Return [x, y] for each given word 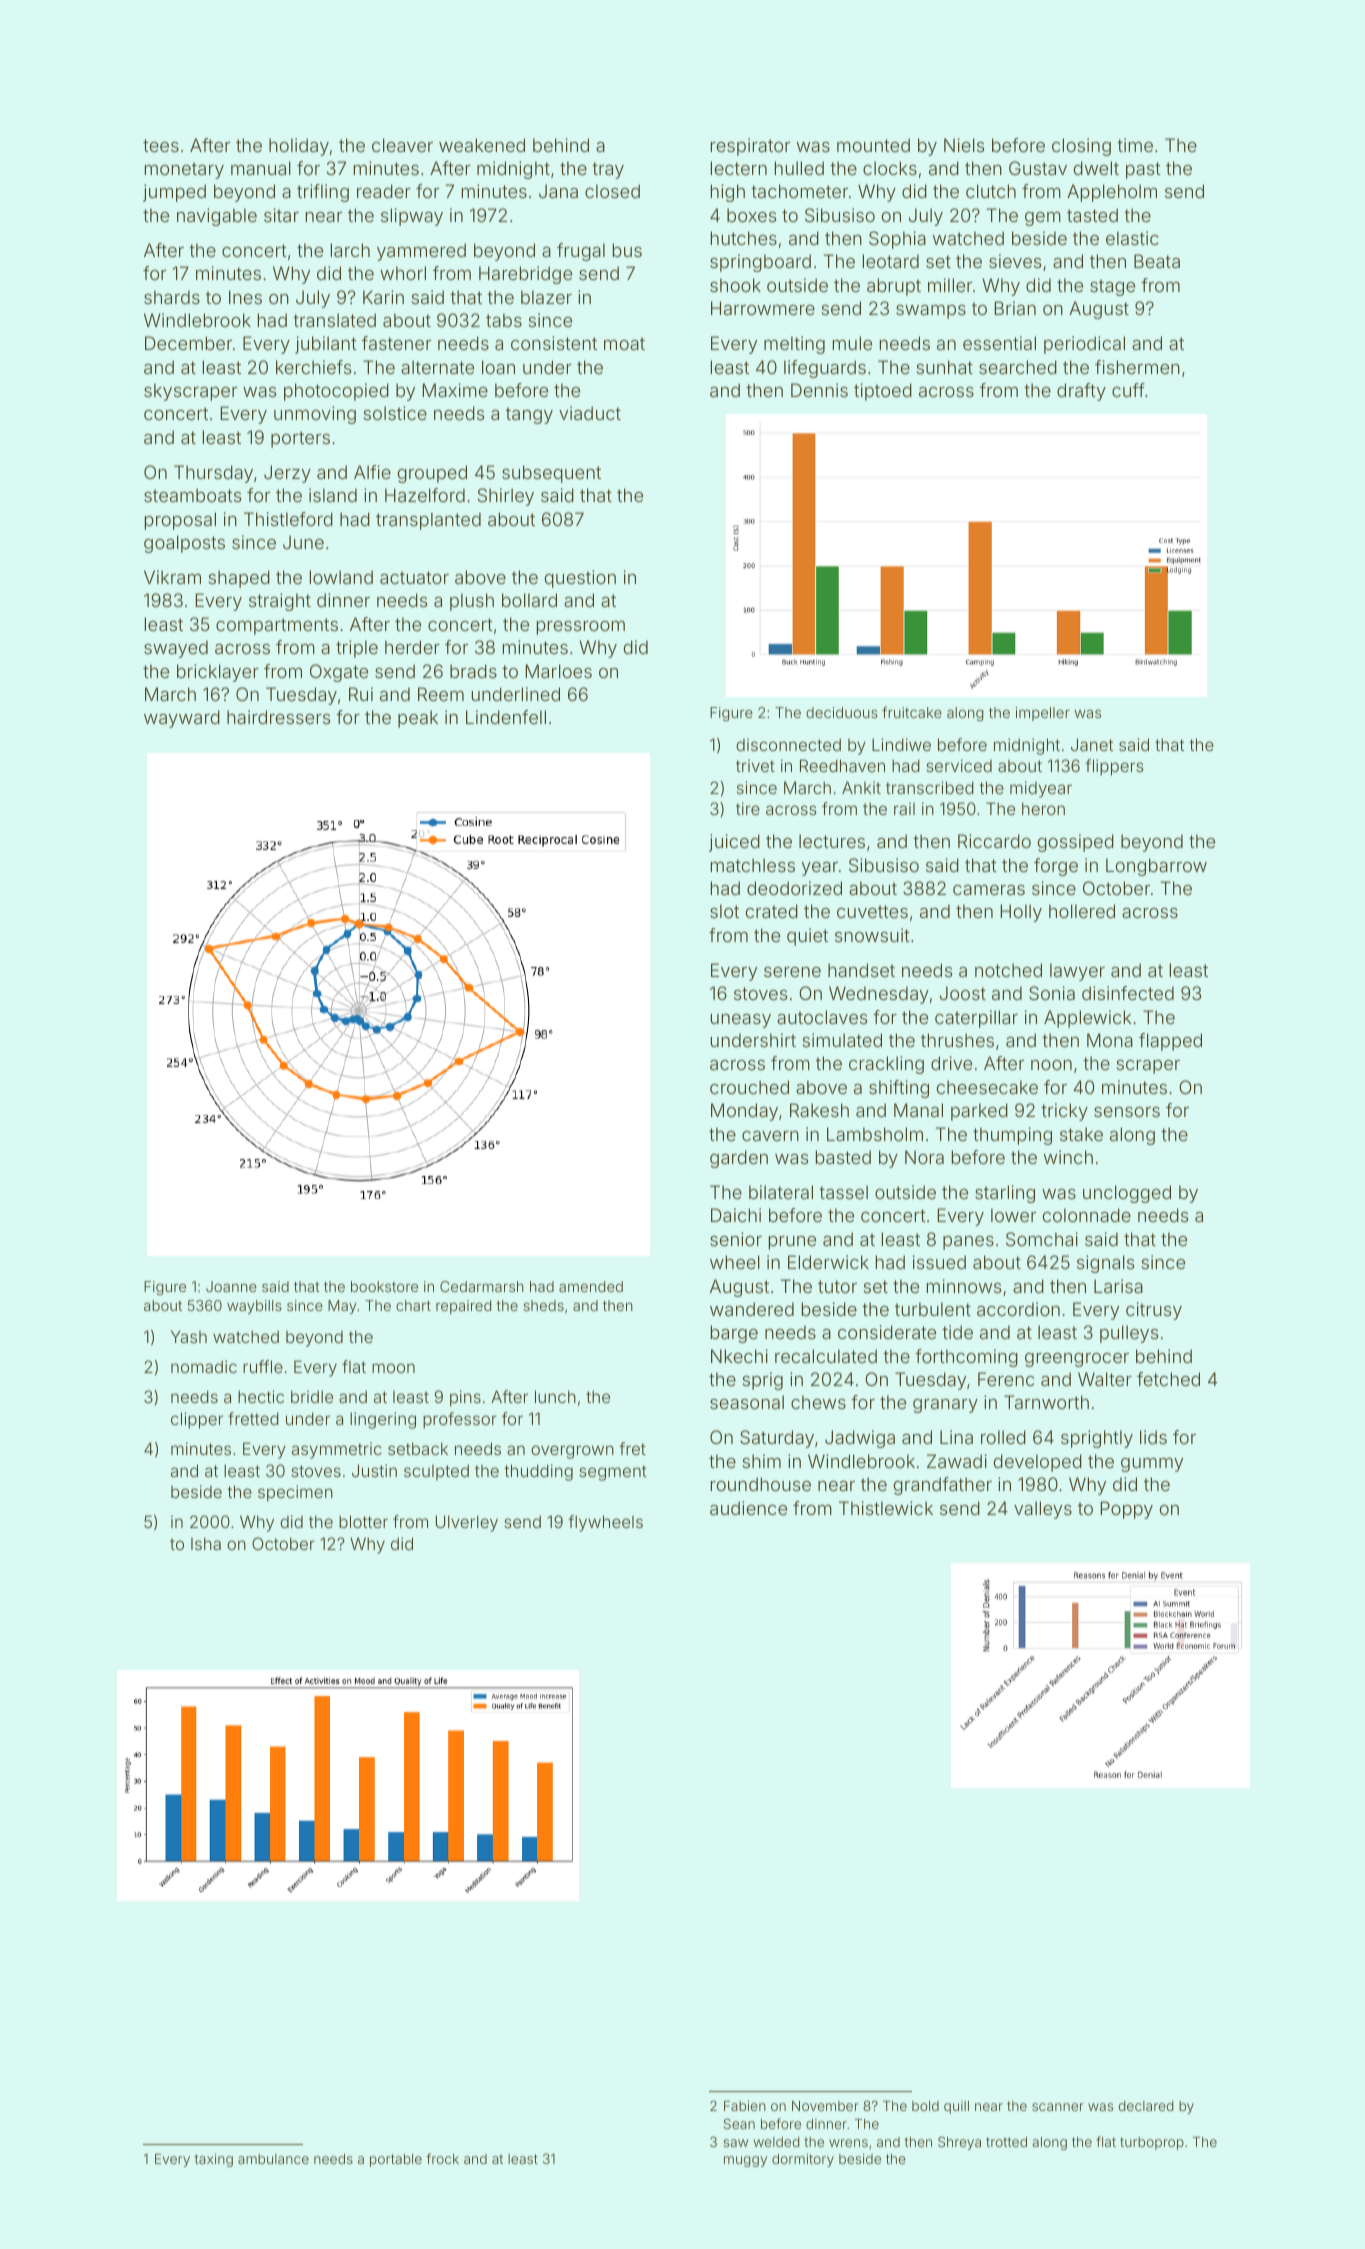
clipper [197, 1420]
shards [172, 297]
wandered [752, 1309]
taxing [213, 2160]
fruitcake [912, 712]
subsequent [551, 474]
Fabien [745, 2105]
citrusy [1154, 1311]
